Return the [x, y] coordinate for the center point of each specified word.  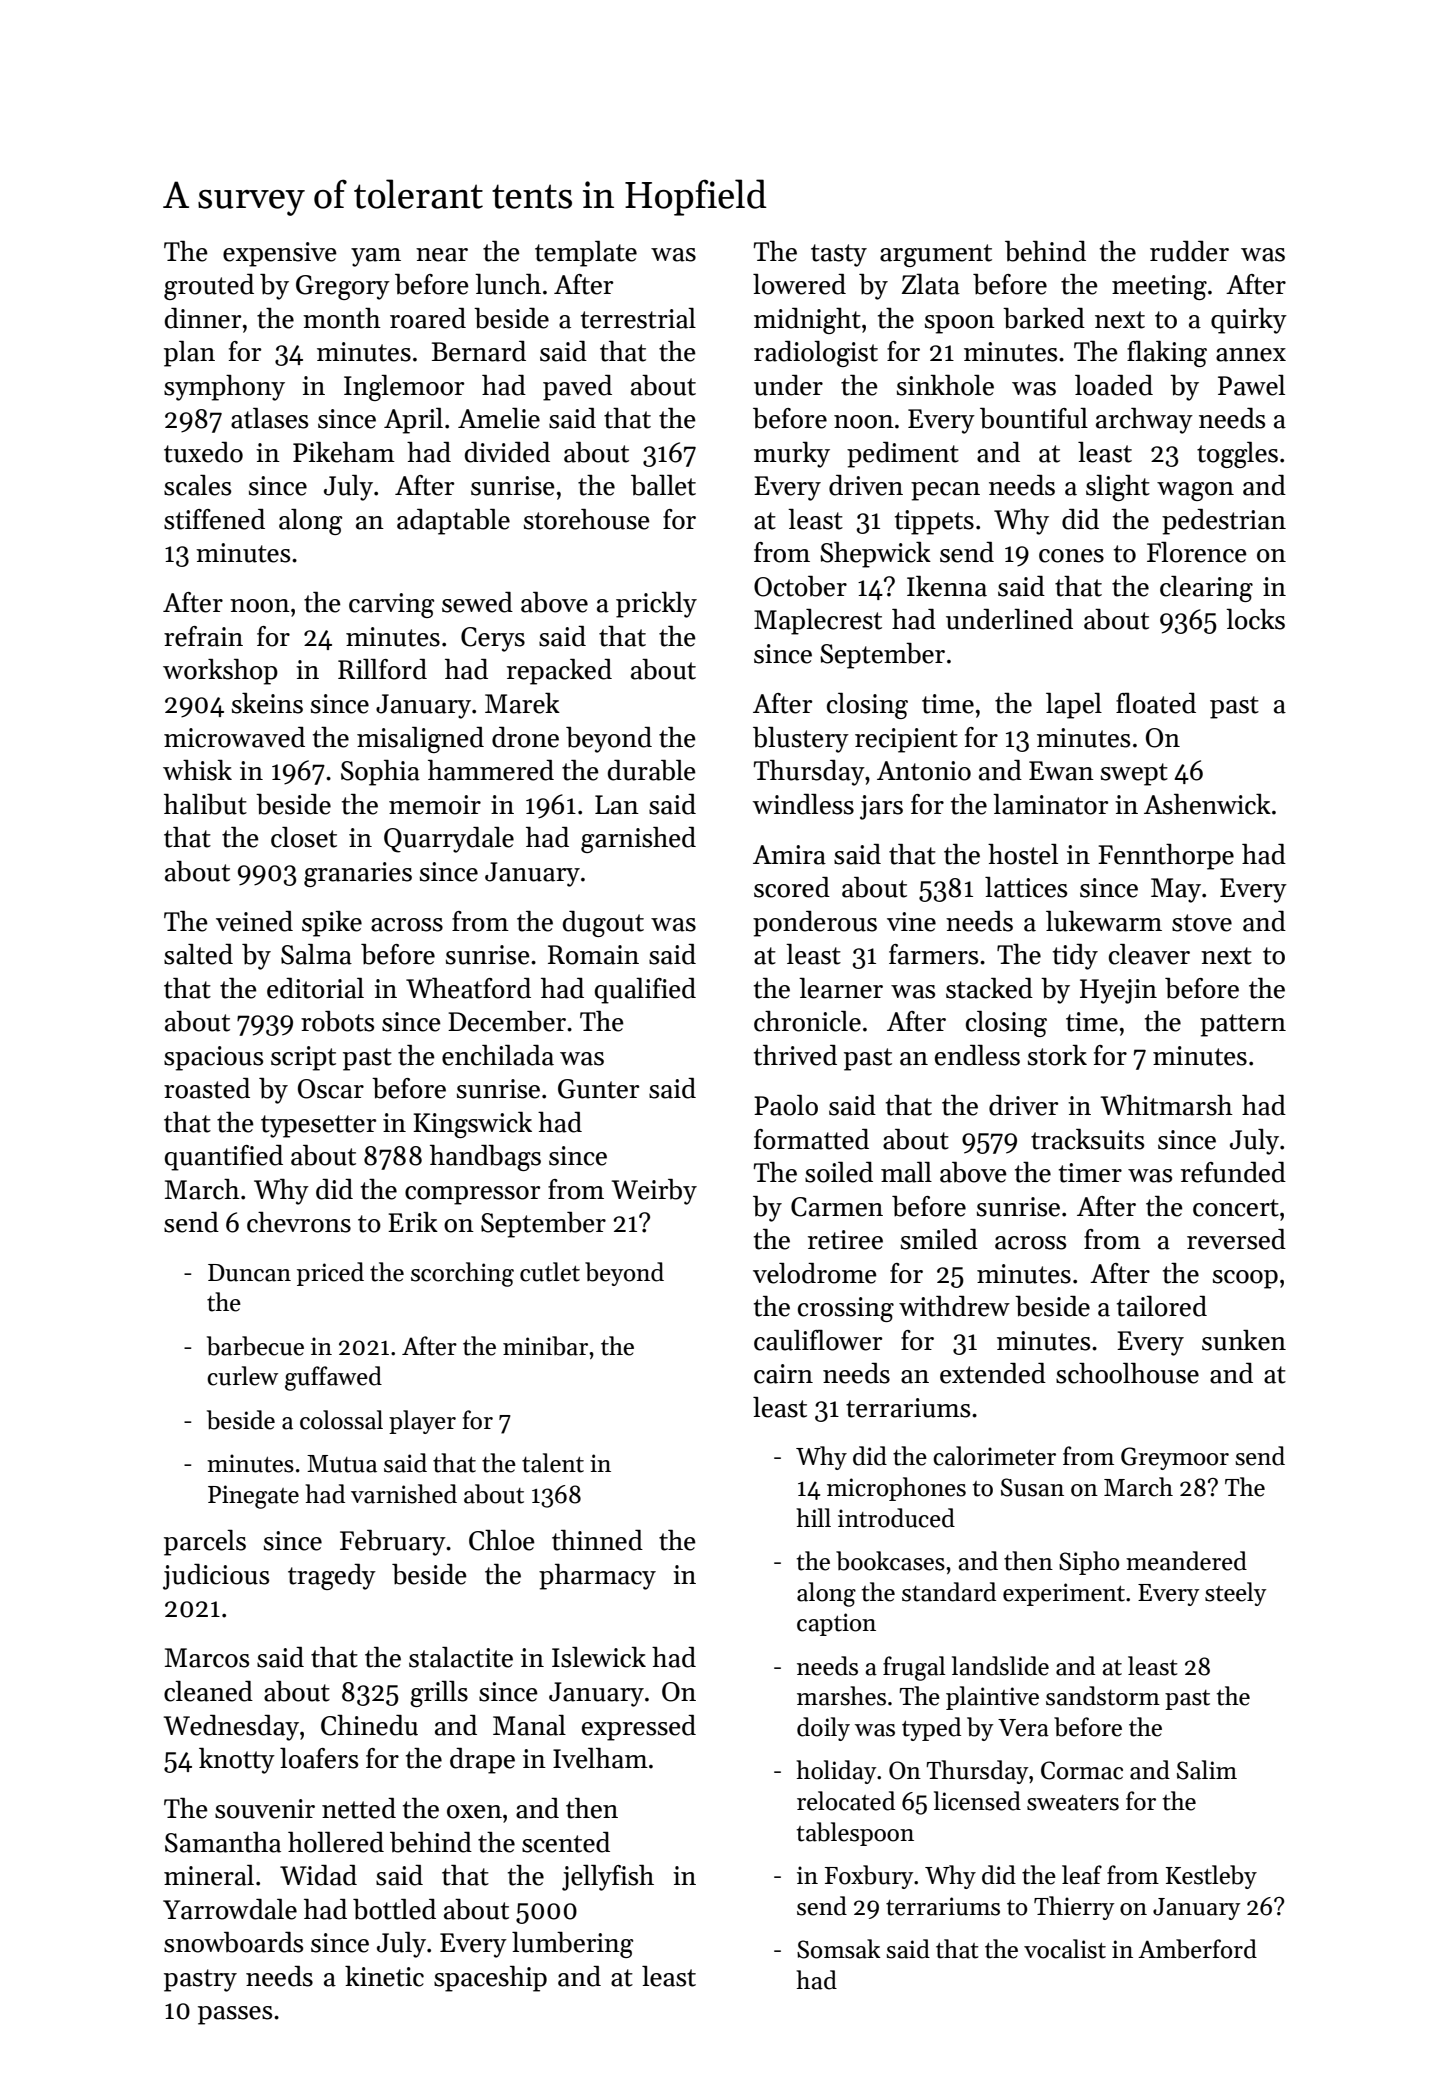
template [586, 254]
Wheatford [468, 988]
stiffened [214, 519]
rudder [1189, 251]
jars [881, 807]
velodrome [815, 1273]
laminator [1050, 804]
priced [330, 1274]
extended [993, 1373]
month [342, 318]
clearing [1206, 589]
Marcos [207, 1658]
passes [235, 2015]
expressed [639, 1728]
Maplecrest [818, 622]
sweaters [1073, 1803]
